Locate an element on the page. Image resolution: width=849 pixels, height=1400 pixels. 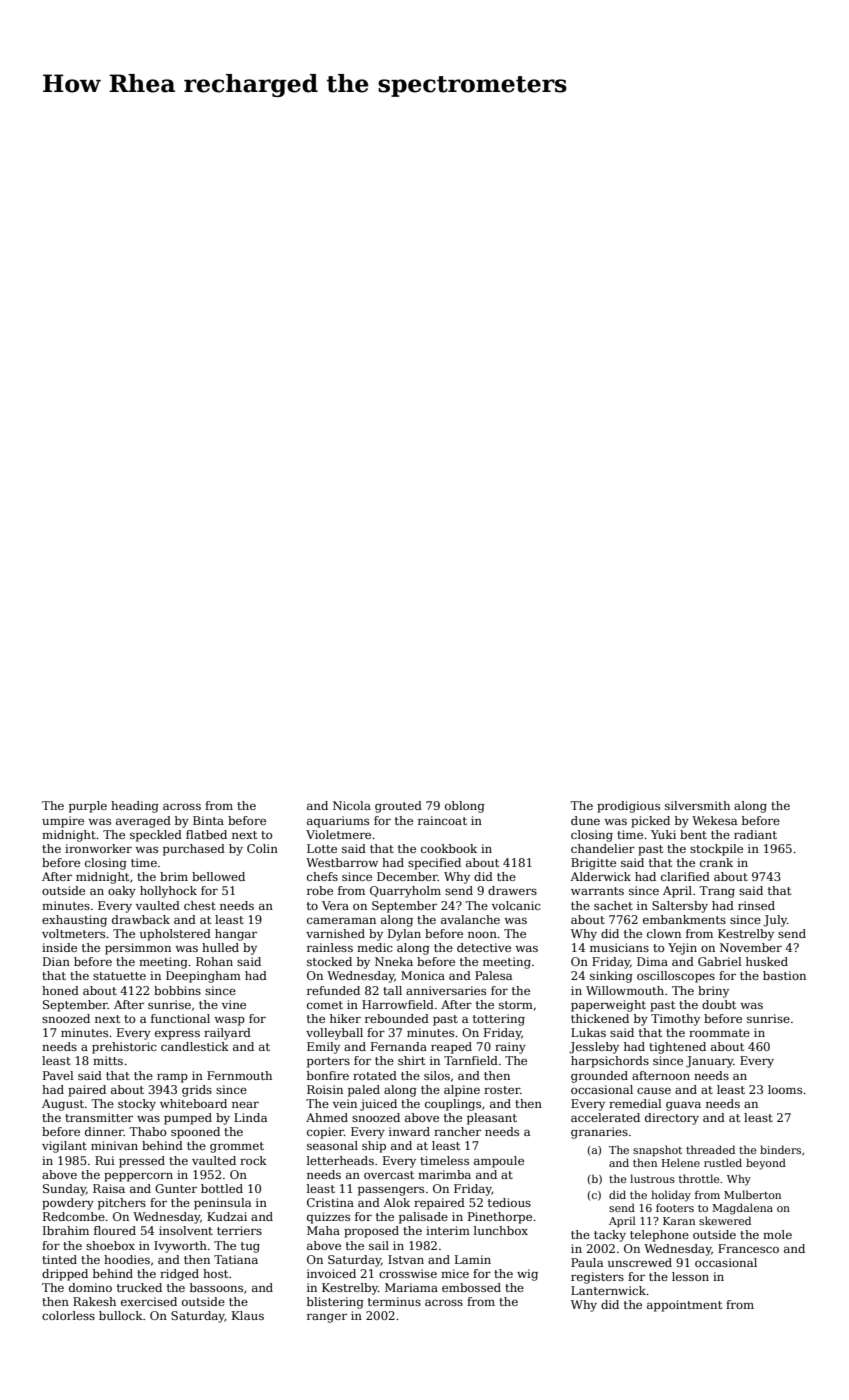
Klaus is located at coordinates (248, 1315).
